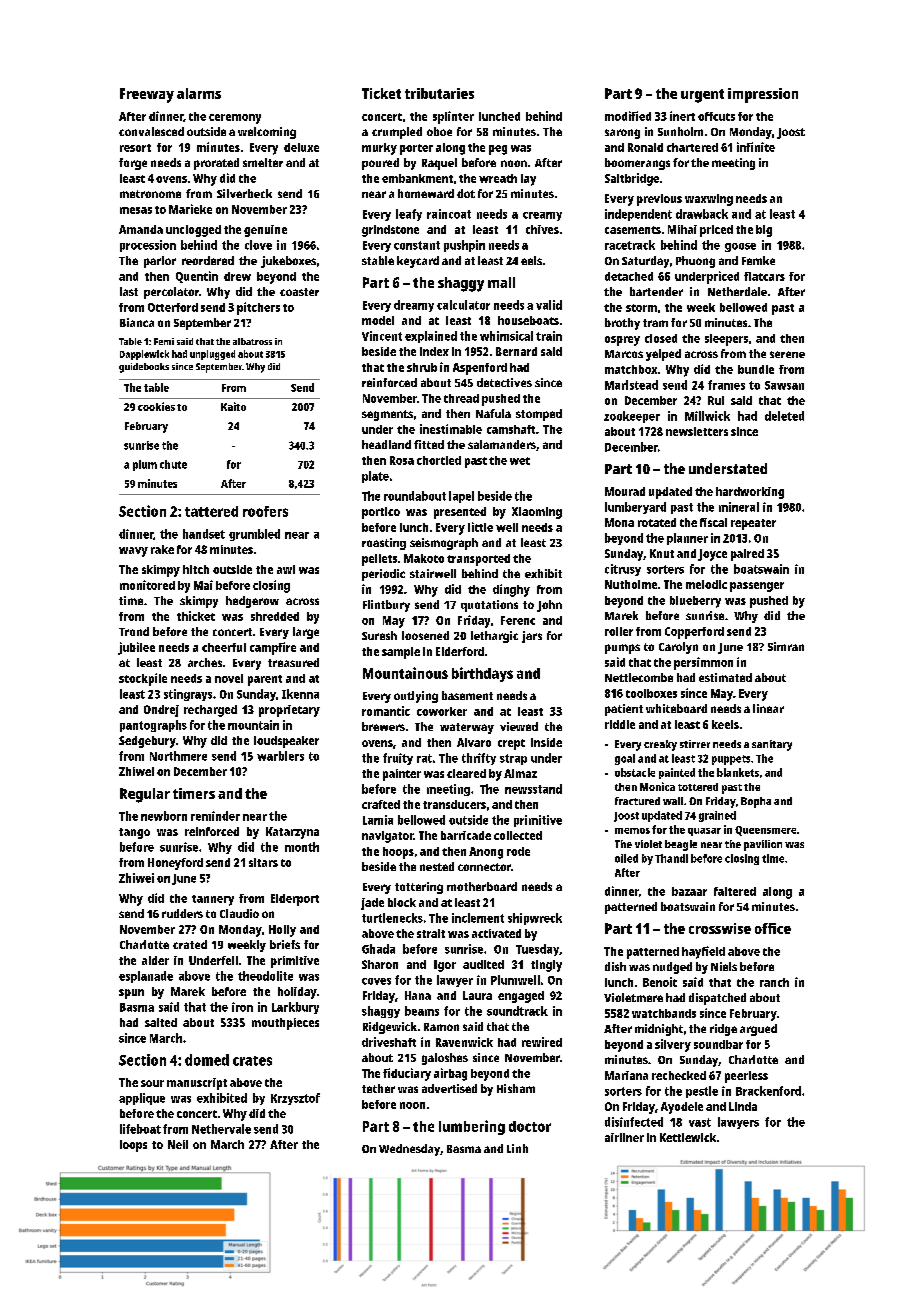  I want to click on tributaries, so click(439, 93).
